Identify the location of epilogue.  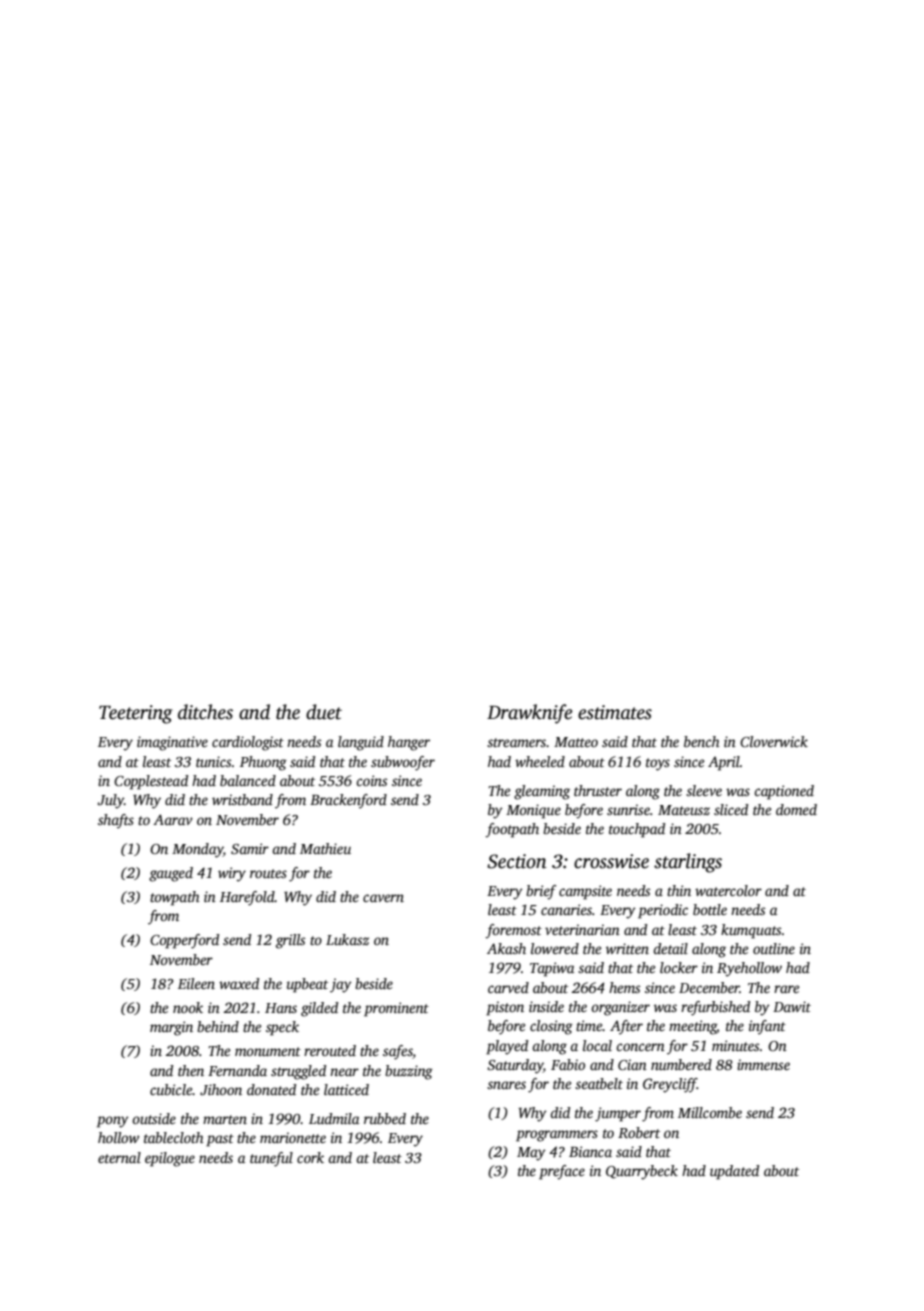
(170, 1159).
